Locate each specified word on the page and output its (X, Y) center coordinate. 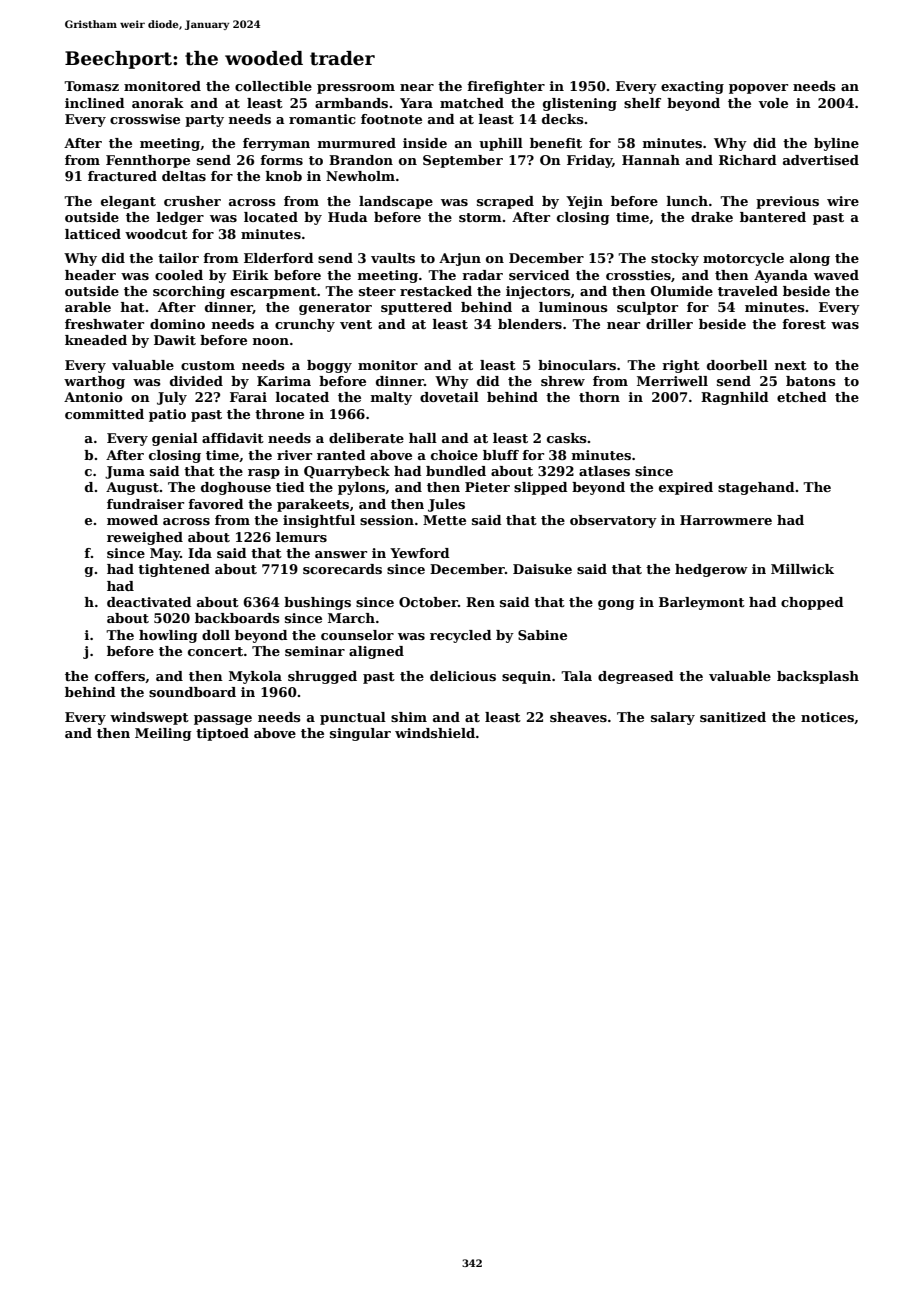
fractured (122, 176)
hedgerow (711, 570)
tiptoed (222, 734)
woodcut (156, 234)
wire (843, 201)
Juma (125, 472)
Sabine (542, 635)
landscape (396, 202)
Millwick (802, 569)
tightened (174, 570)
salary (673, 718)
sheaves (578, 717)
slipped (541, 488)
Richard (748, 160)
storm (480, 217)
